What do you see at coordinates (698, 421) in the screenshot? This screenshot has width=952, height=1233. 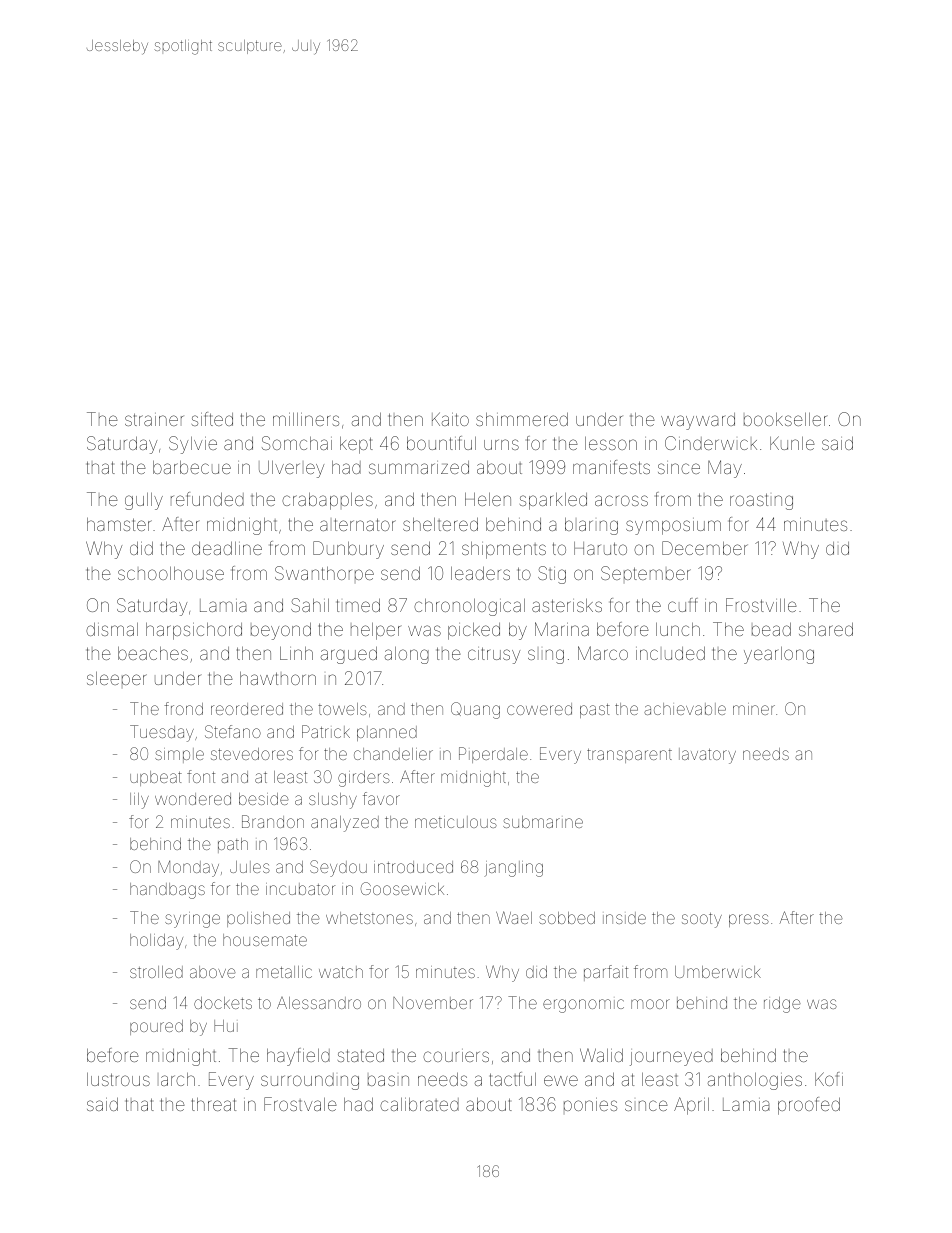 I see `wayward` at bounding box center [698, 421].
